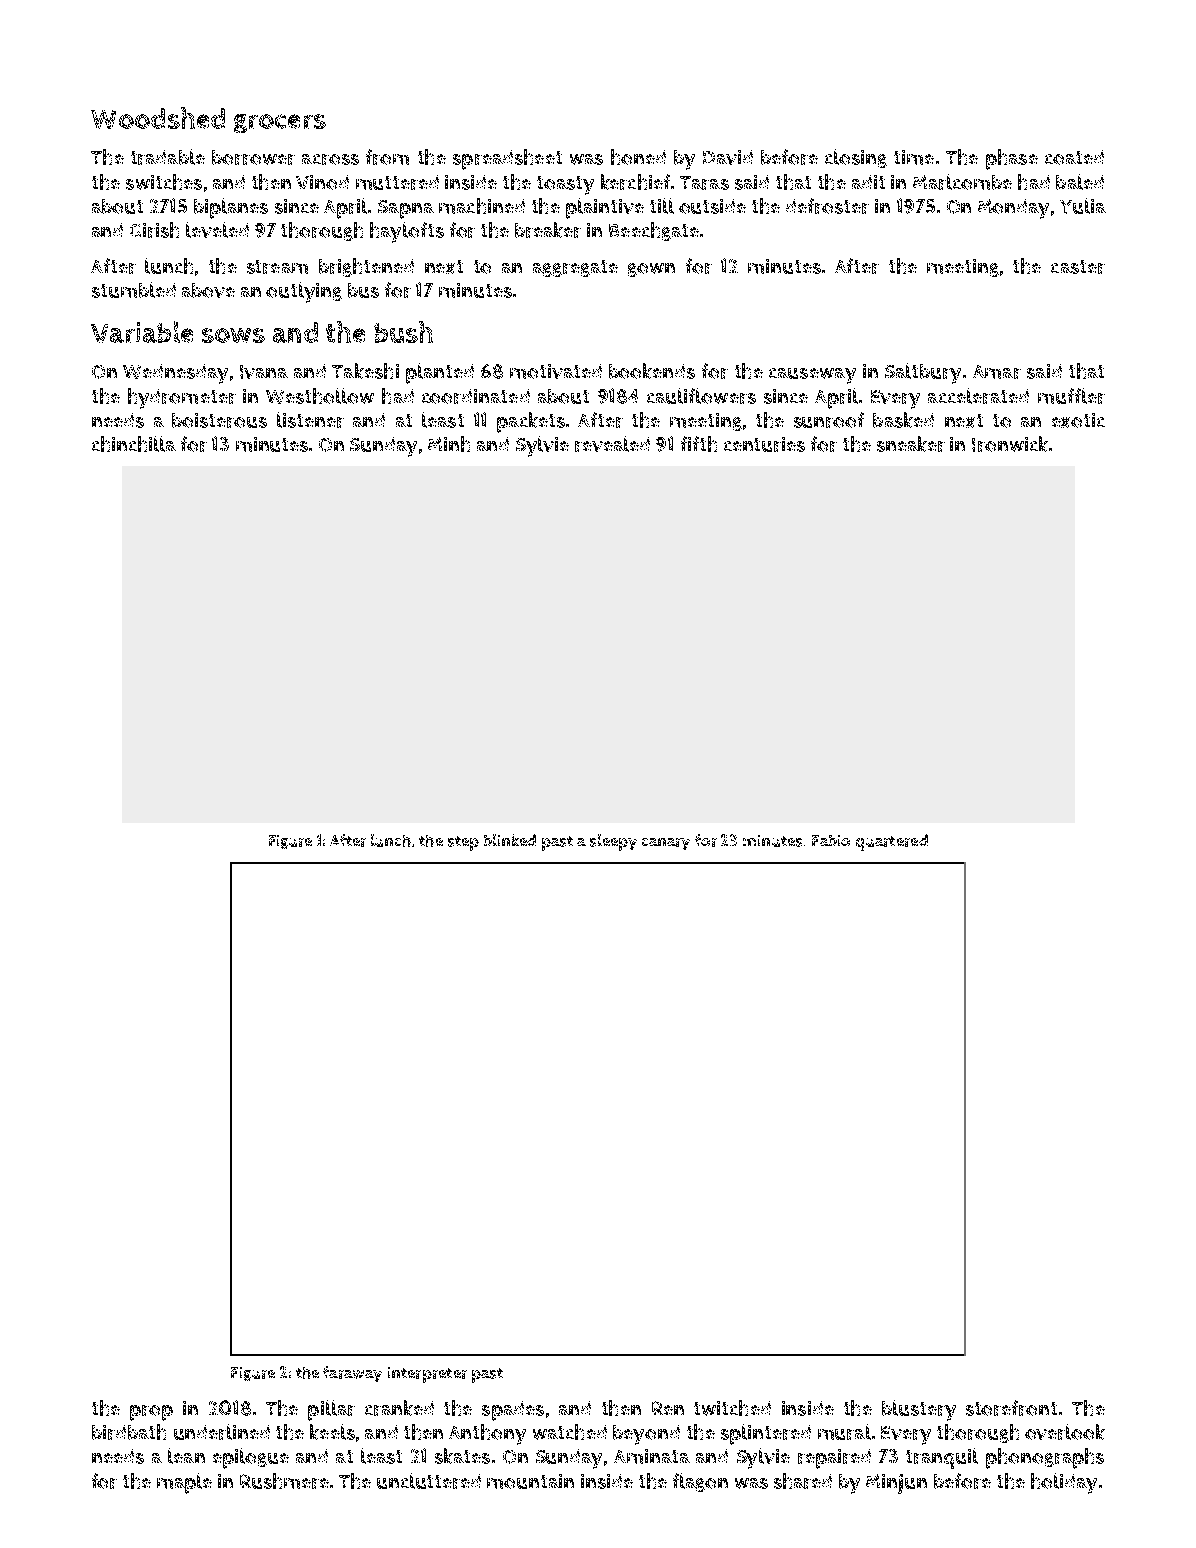  Describe the element at coordinates (1010, 444) in the document. I see `Ironwick` at that location.
